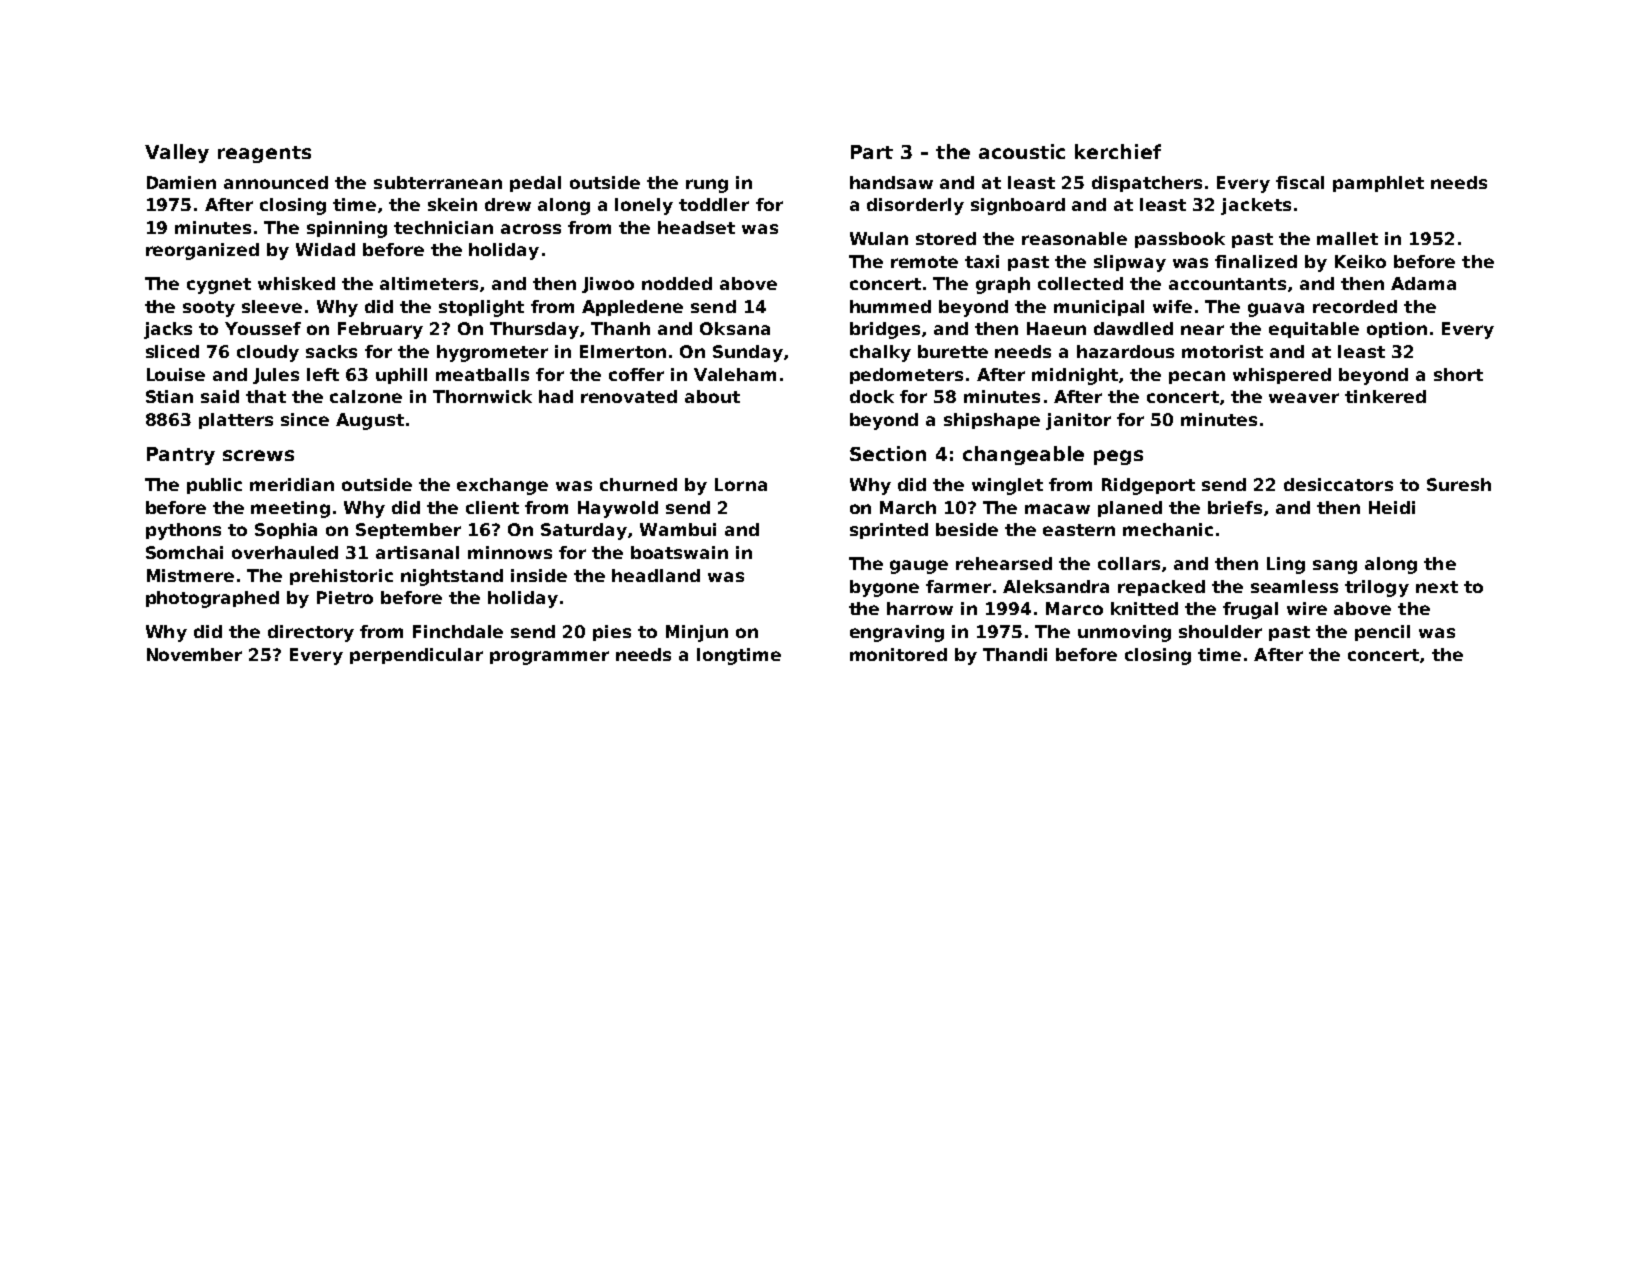  Describe the element at coordinates (890, 306) in the page. I see `hummed` at that location.
